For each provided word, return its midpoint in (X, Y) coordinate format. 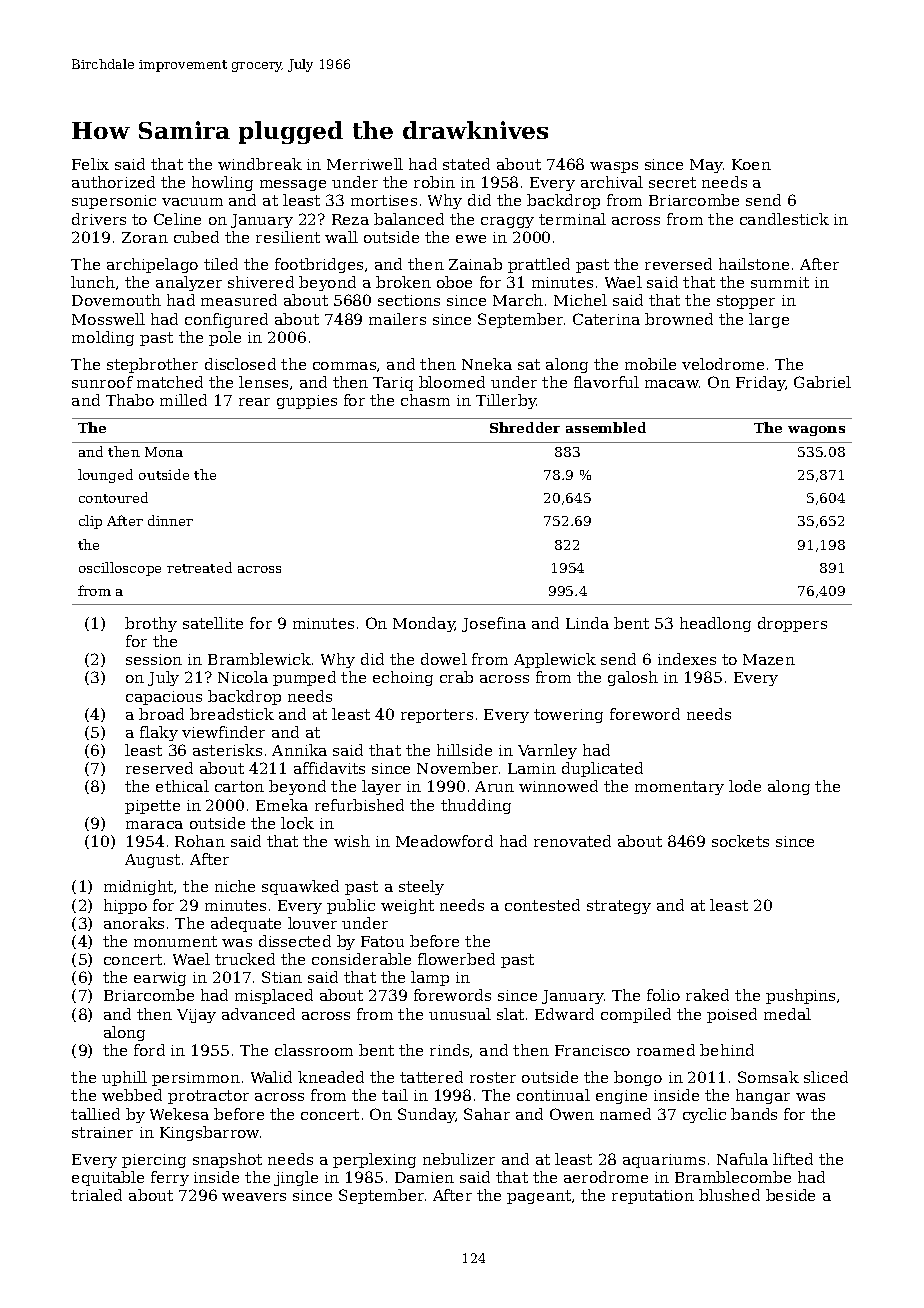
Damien (424, 1177)
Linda (587, 623)
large (769, 320)
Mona (164, 452)
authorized (113, 182)
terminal (572, 219)
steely (421, 887)
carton (239, 786)
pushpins (800, 996)
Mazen (769, 659)
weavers (254, 1197)
